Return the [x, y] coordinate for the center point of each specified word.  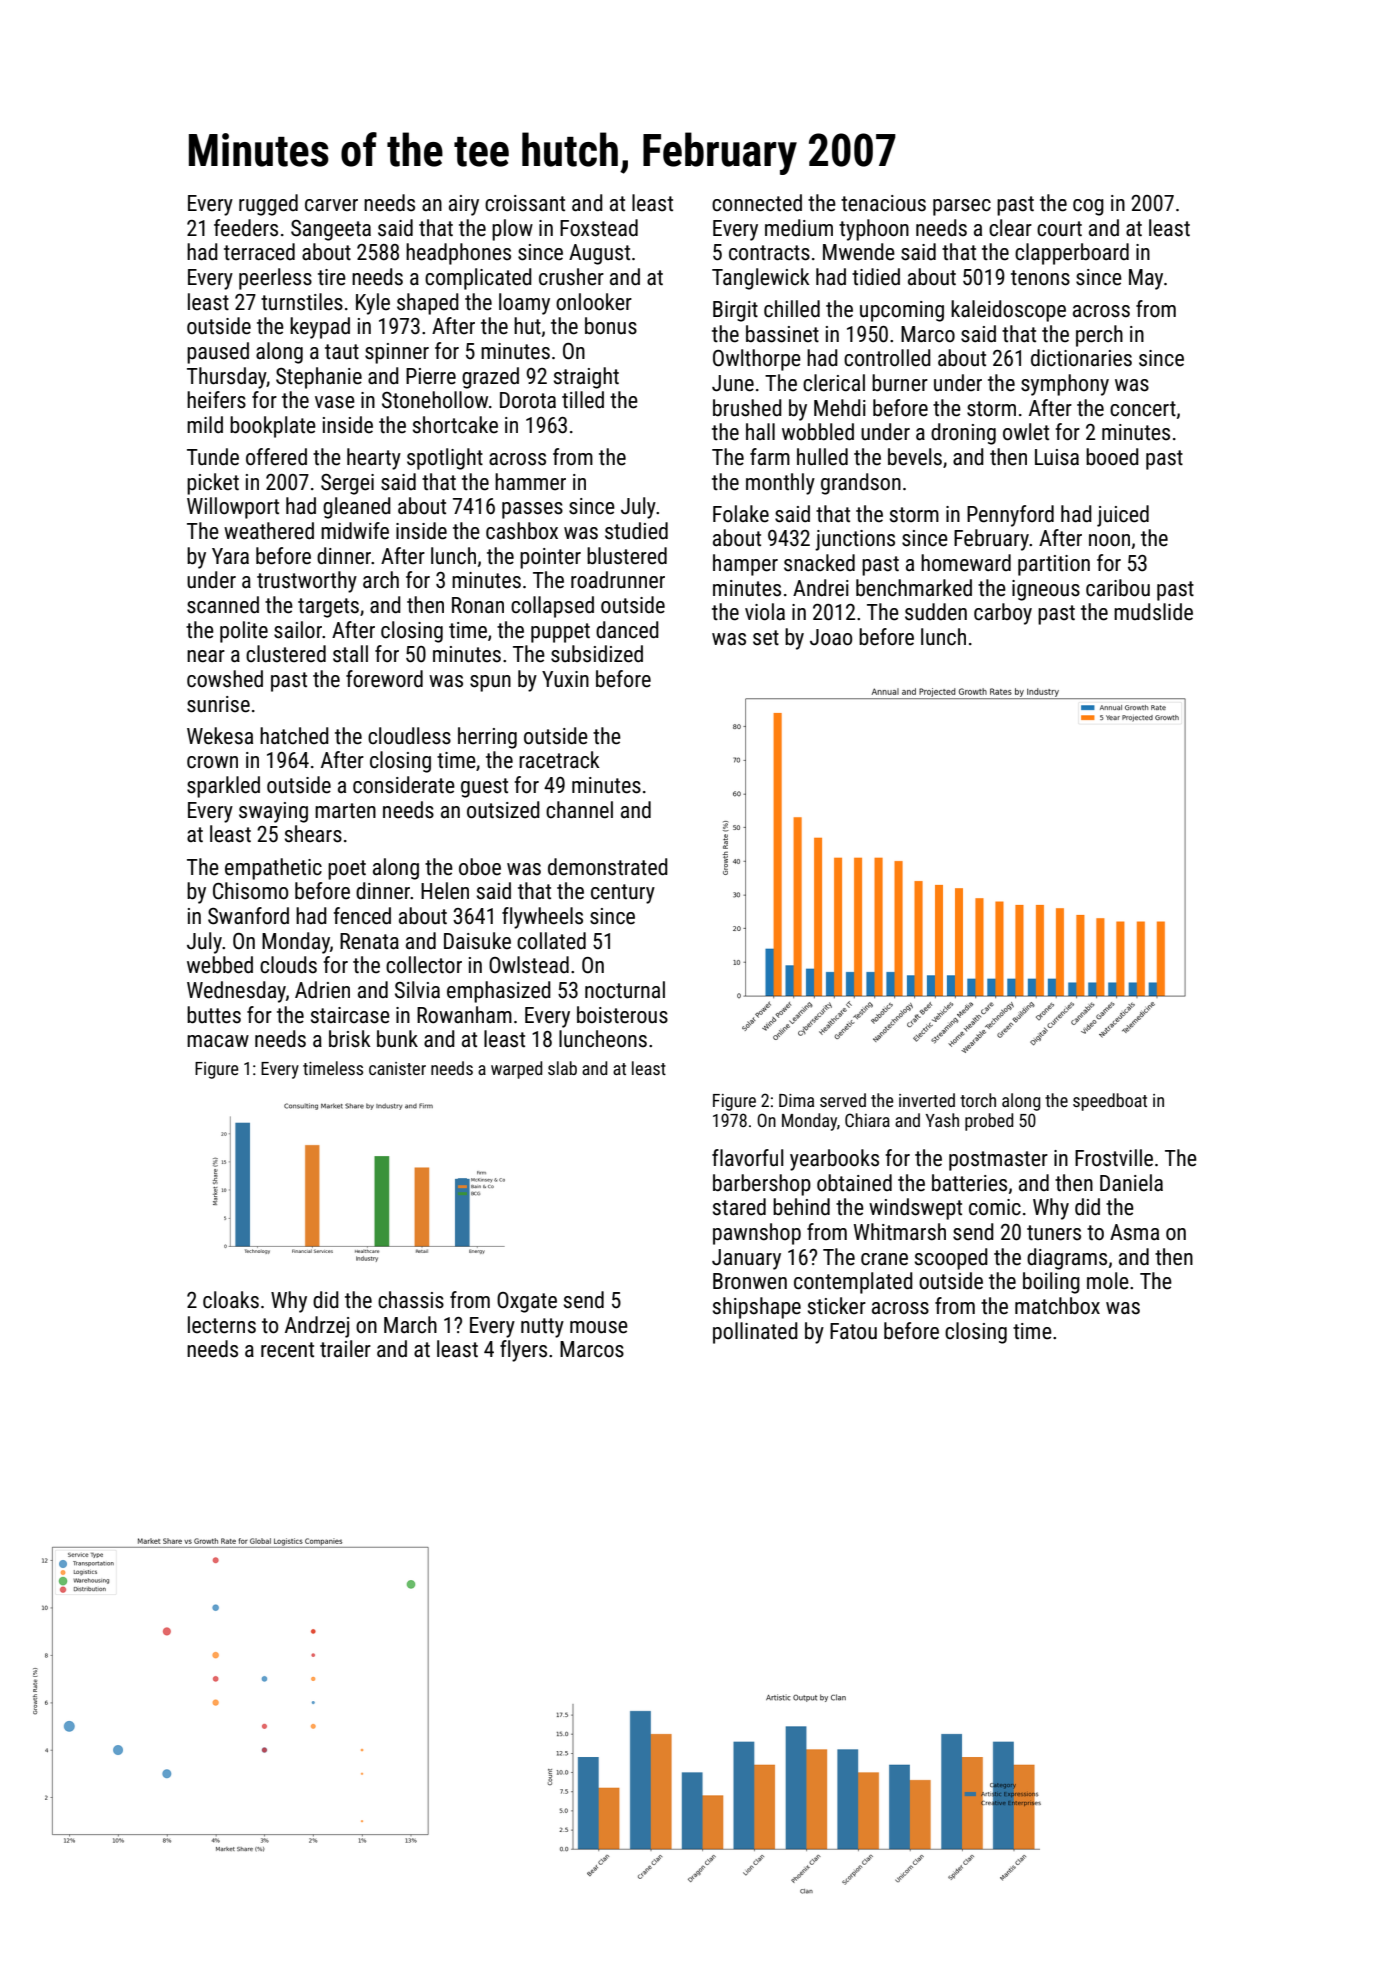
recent [287, 1350]
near [206, 656]
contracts [769, 253]
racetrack [559, 760]
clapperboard [1072, 254]
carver [331, 205]
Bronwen [750, 1281]
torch [978, 1100]
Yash [942, 1120]
